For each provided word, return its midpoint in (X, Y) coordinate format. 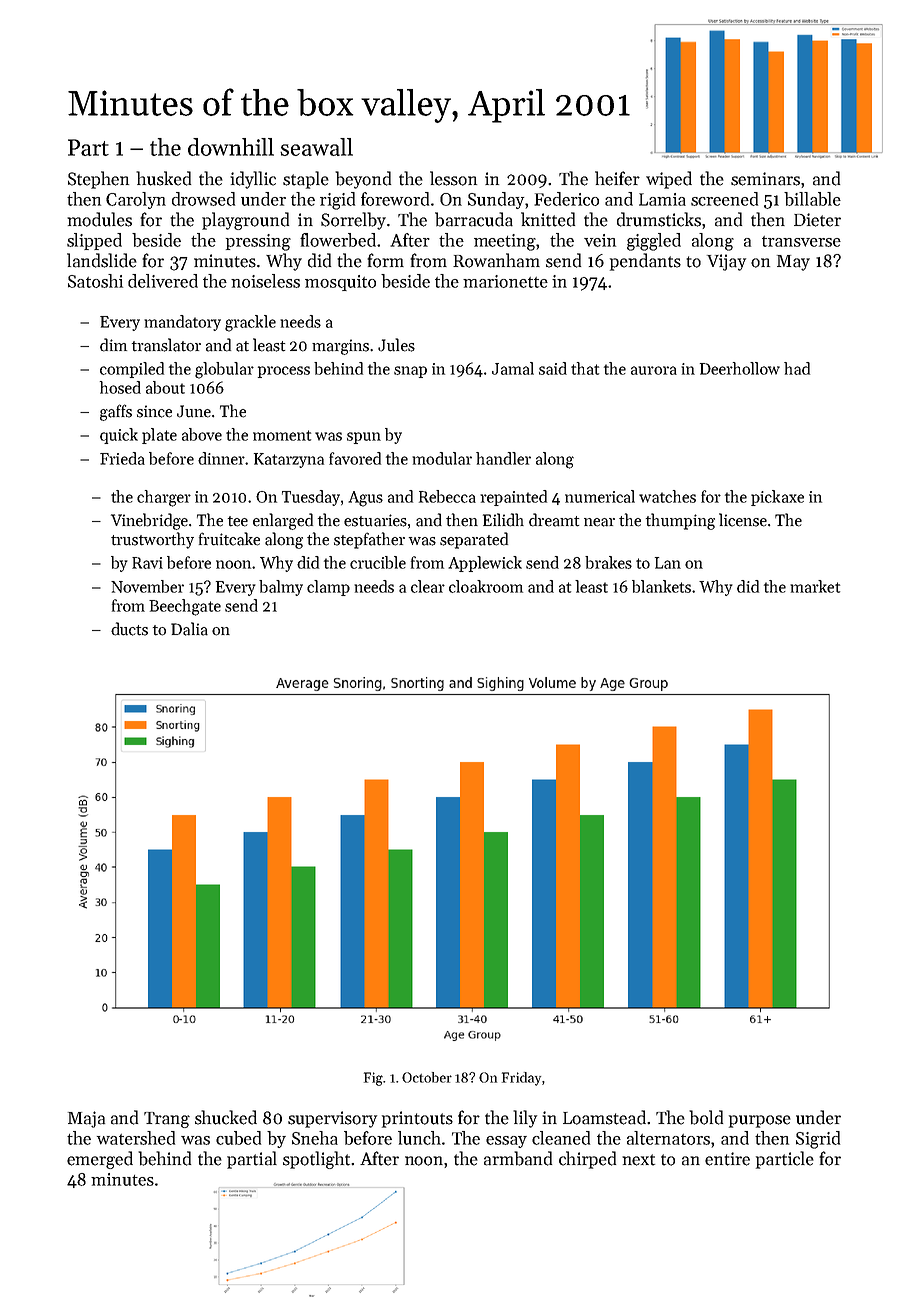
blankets (661, 586)
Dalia (189, 629)
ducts (129, 629)
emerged (100, 1160)
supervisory (332, 1119)
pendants (645, 262)
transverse (801, 241)
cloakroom (486, 586)
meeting (505, 242)
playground (245, 221)
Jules (396, 345)
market (815, 586)
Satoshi (95, 281)
